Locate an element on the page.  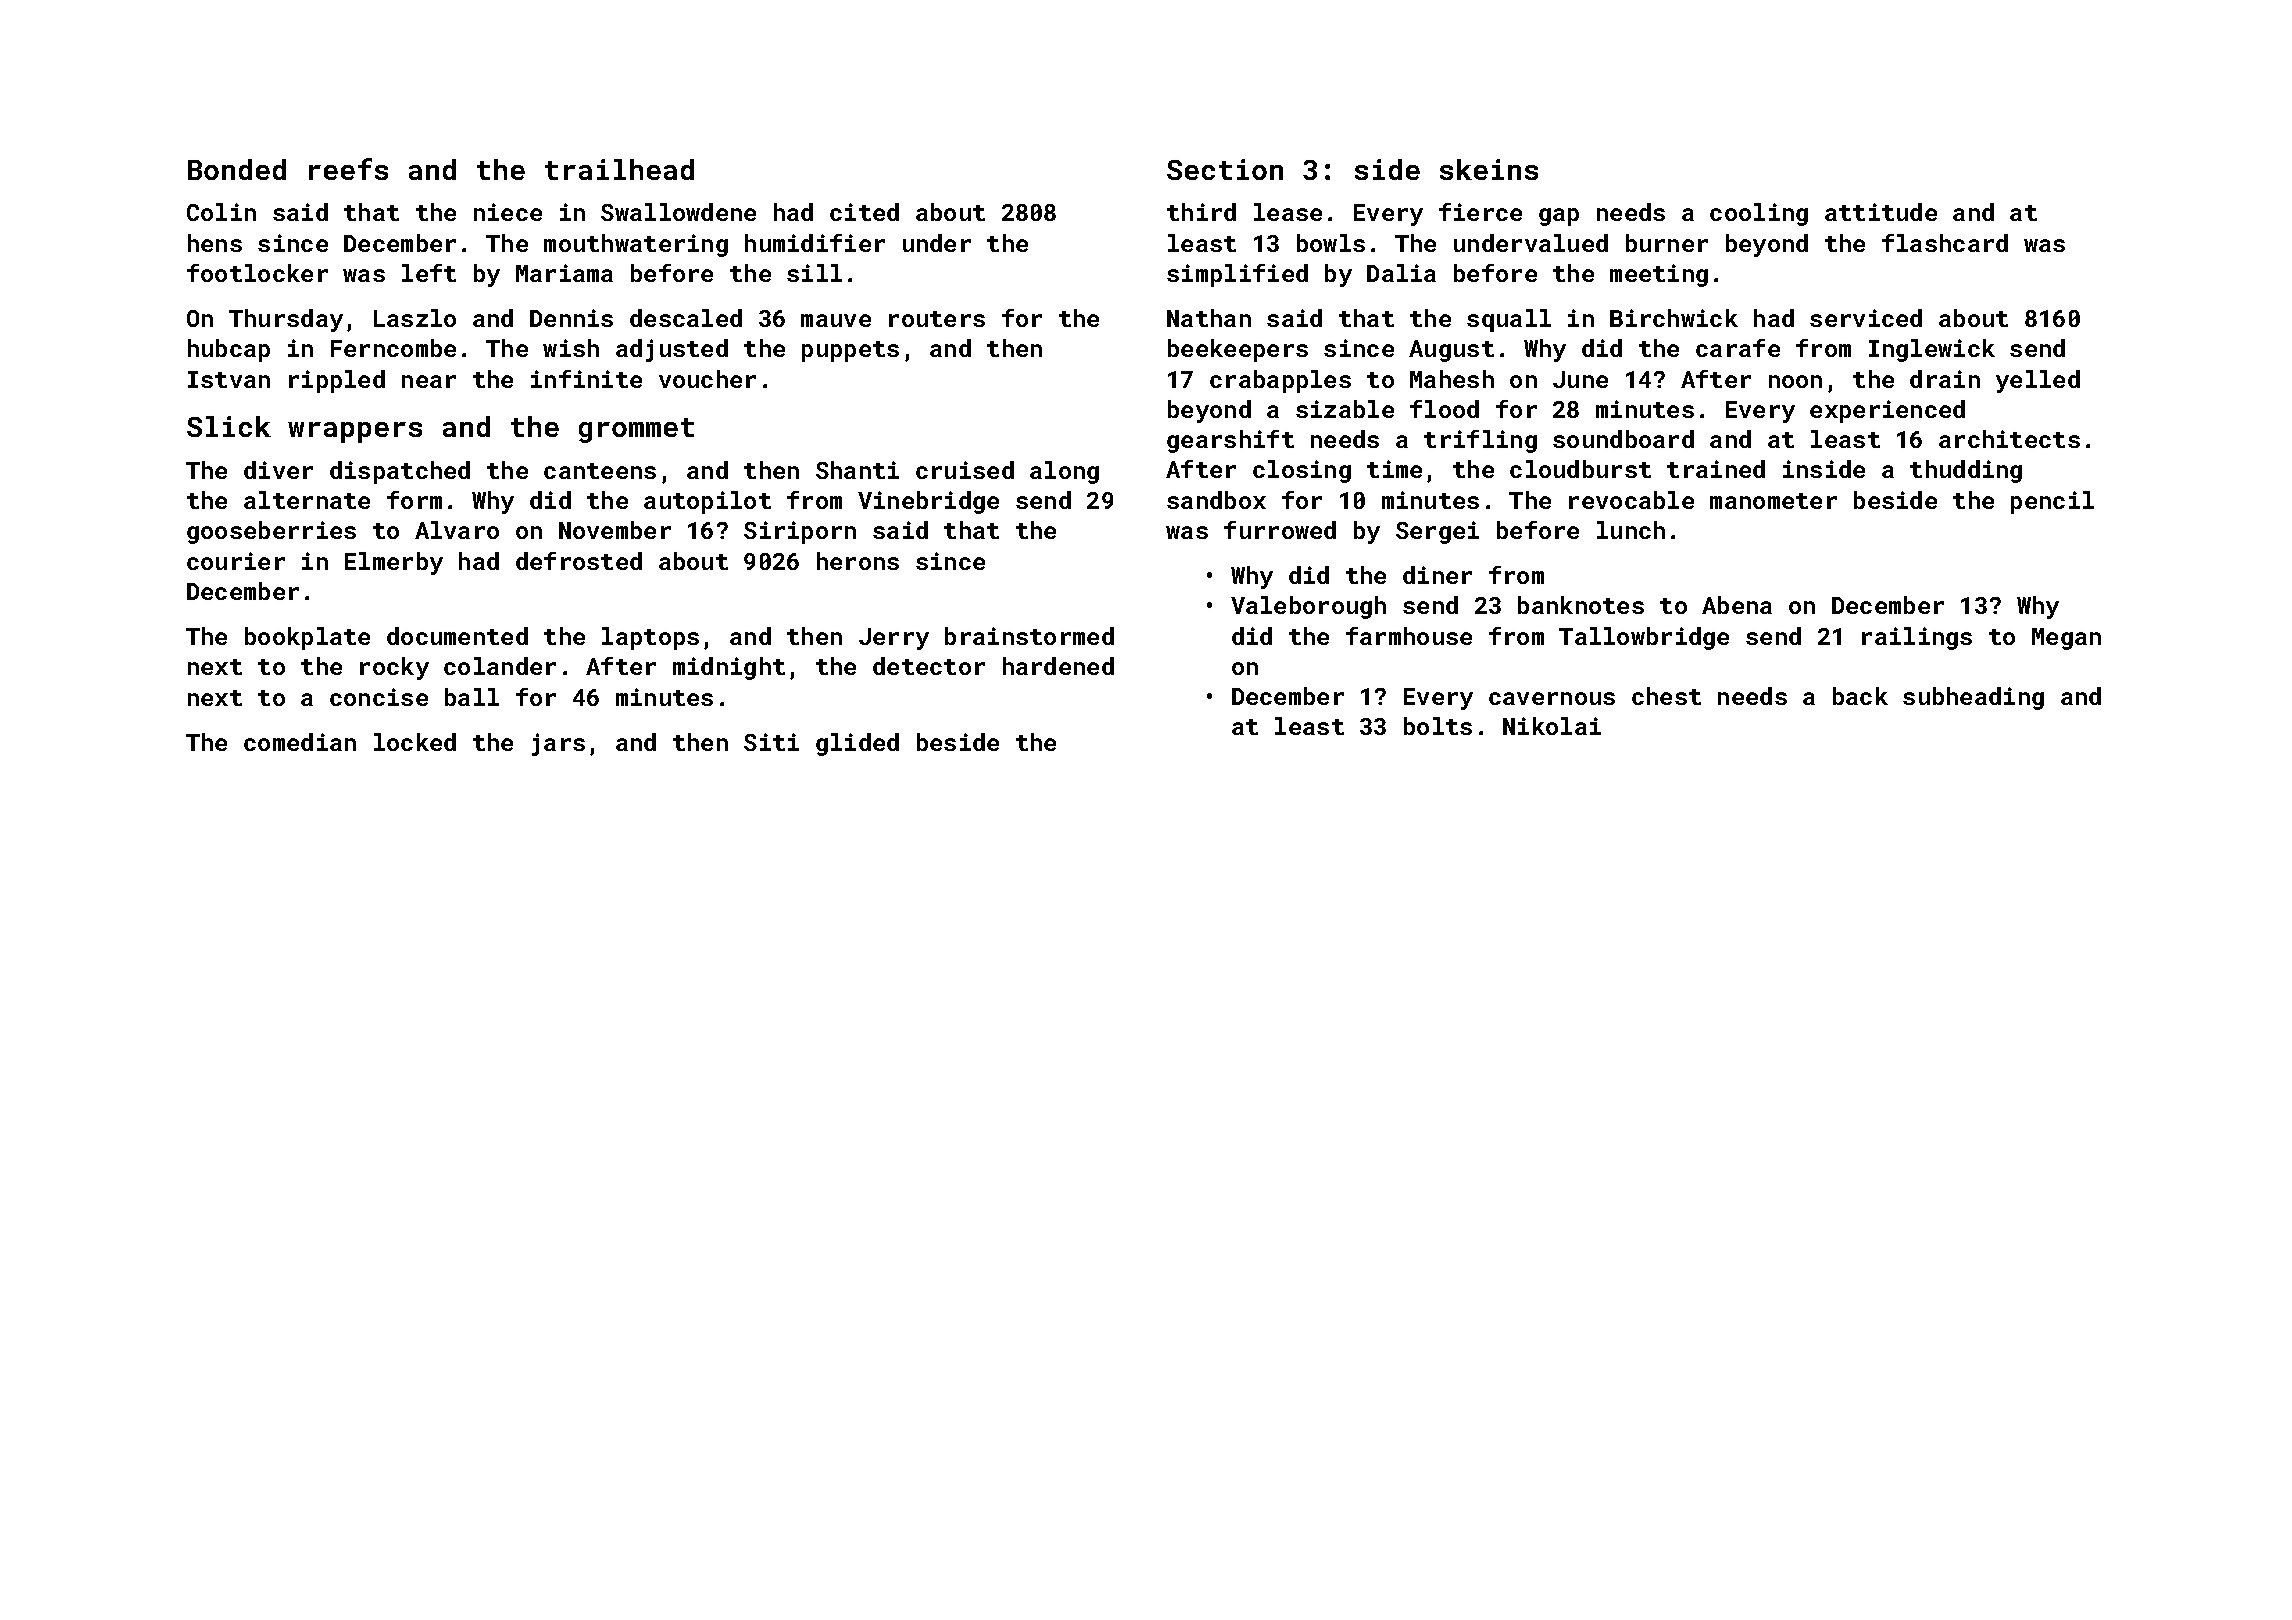
Abena is located at coordinates (1737, 605).
